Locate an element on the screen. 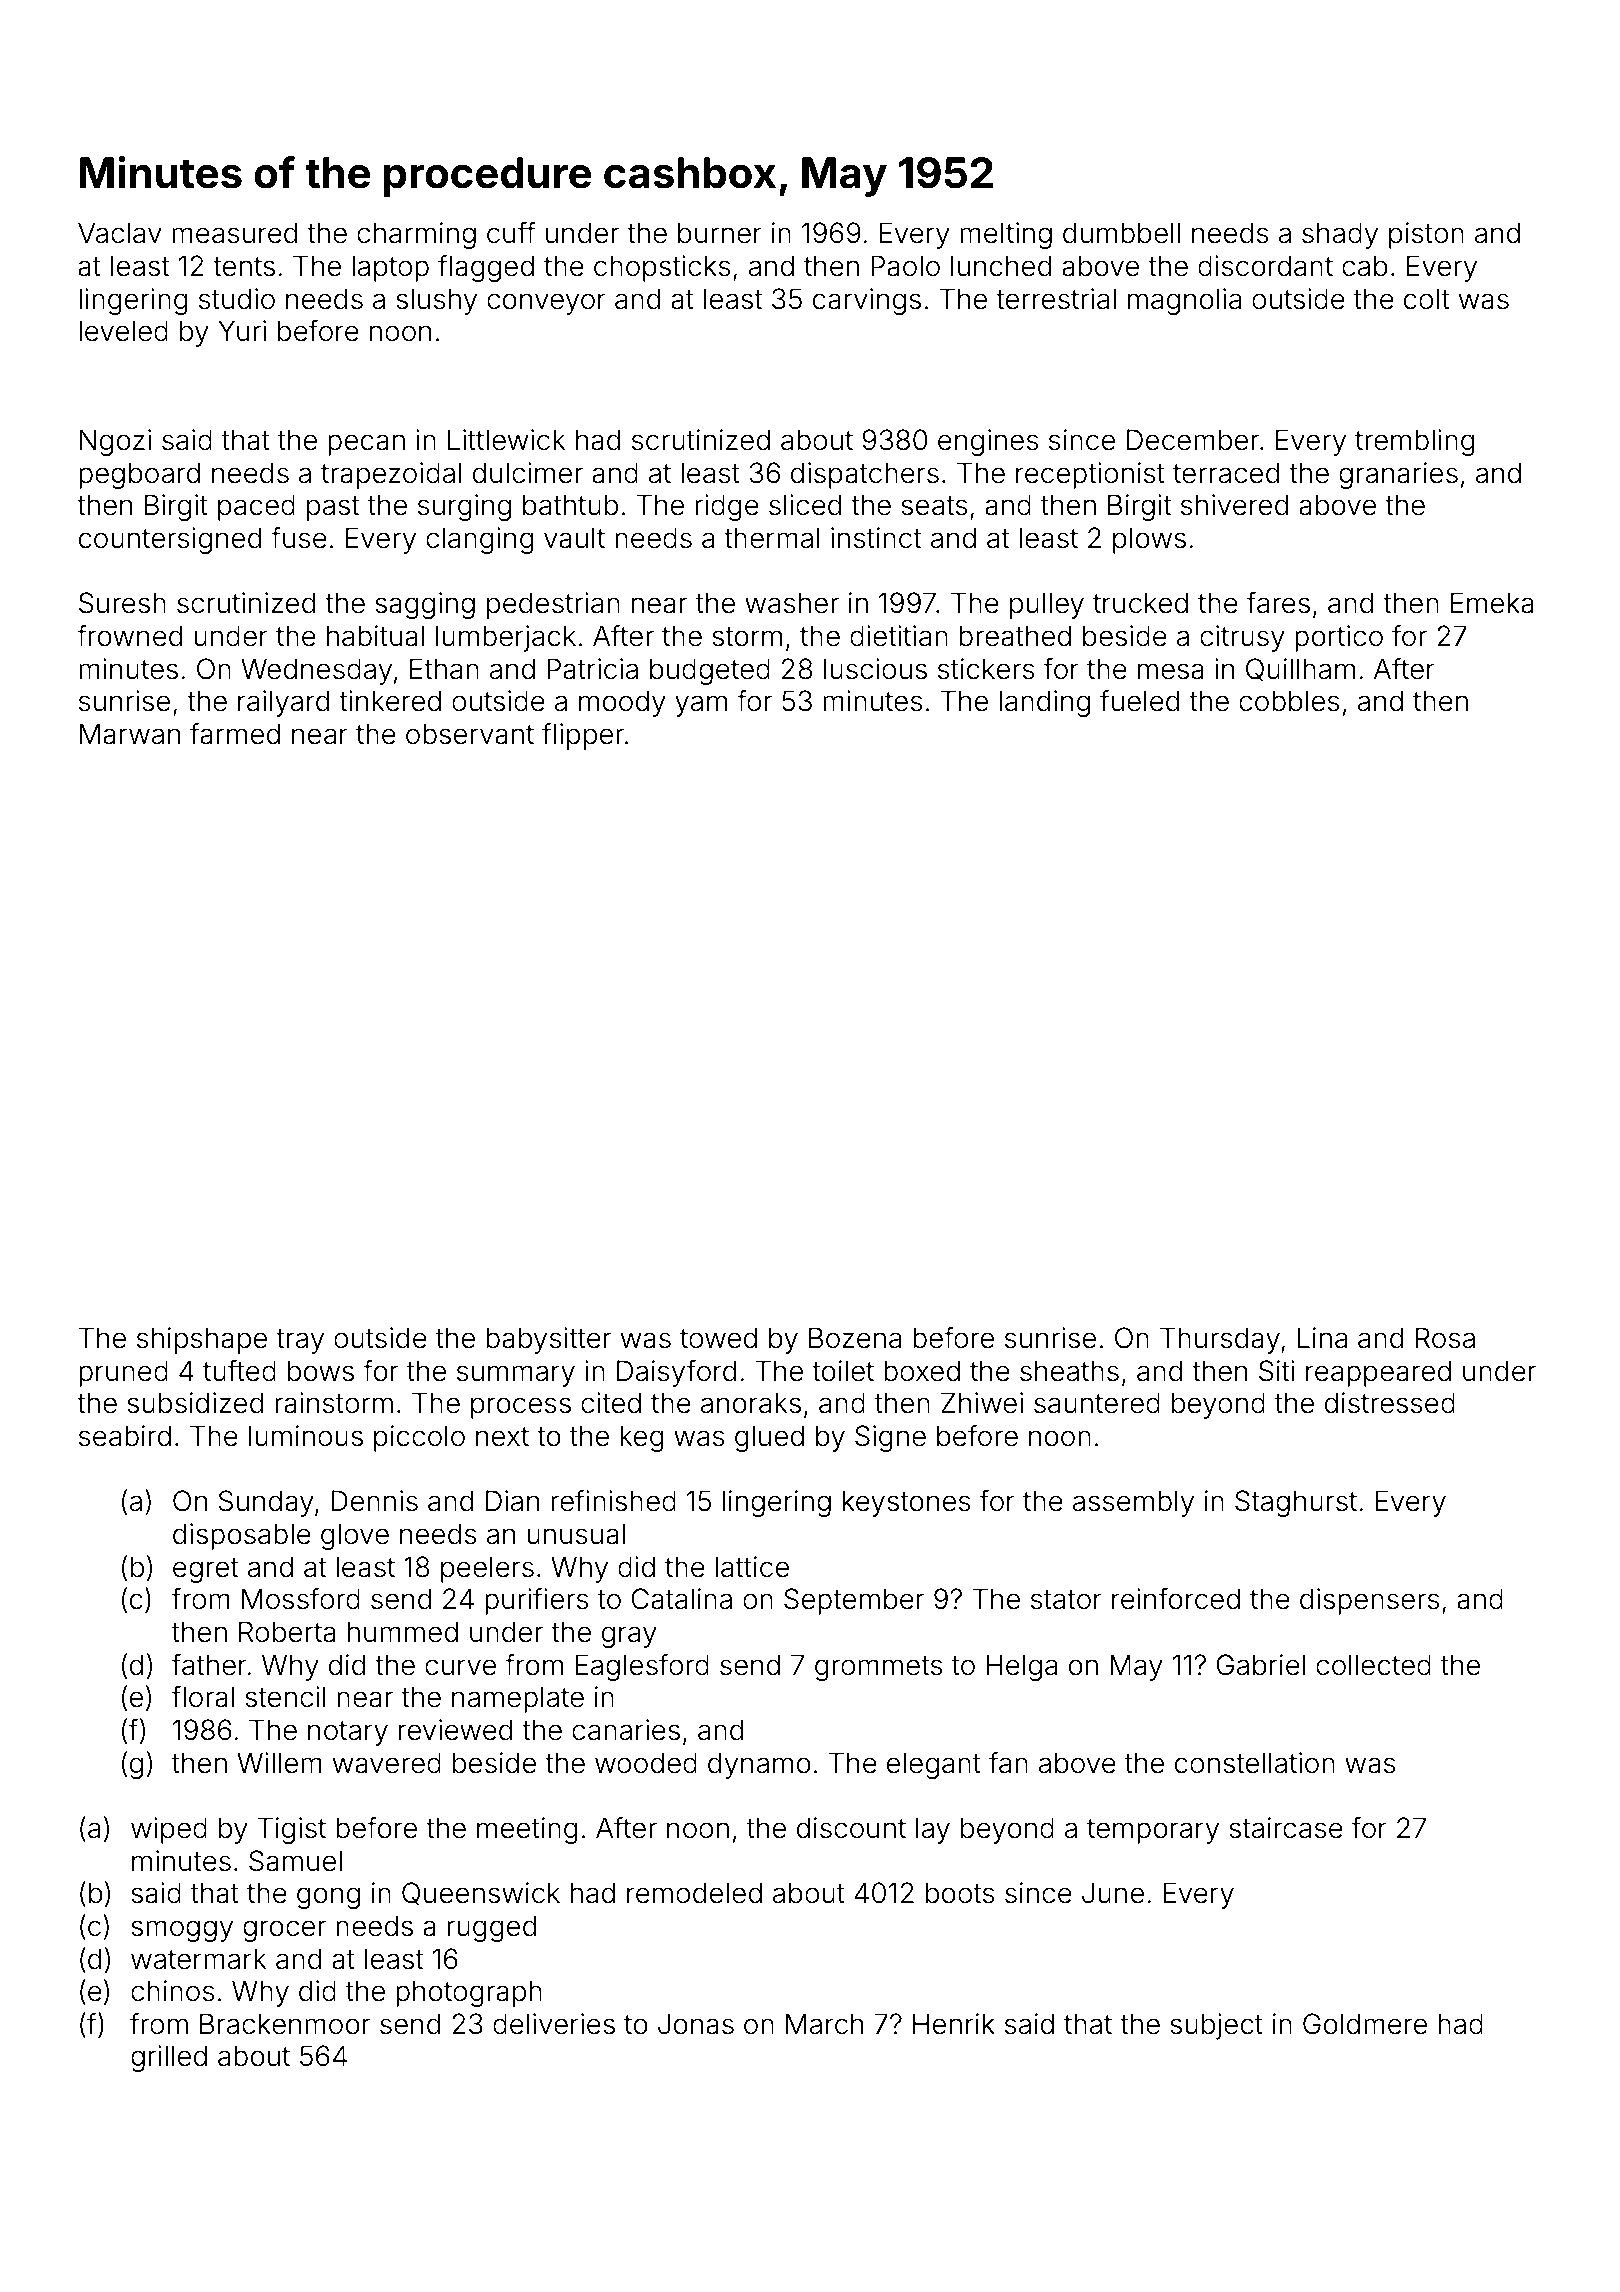  burner is located at coordinates (720, 233).
